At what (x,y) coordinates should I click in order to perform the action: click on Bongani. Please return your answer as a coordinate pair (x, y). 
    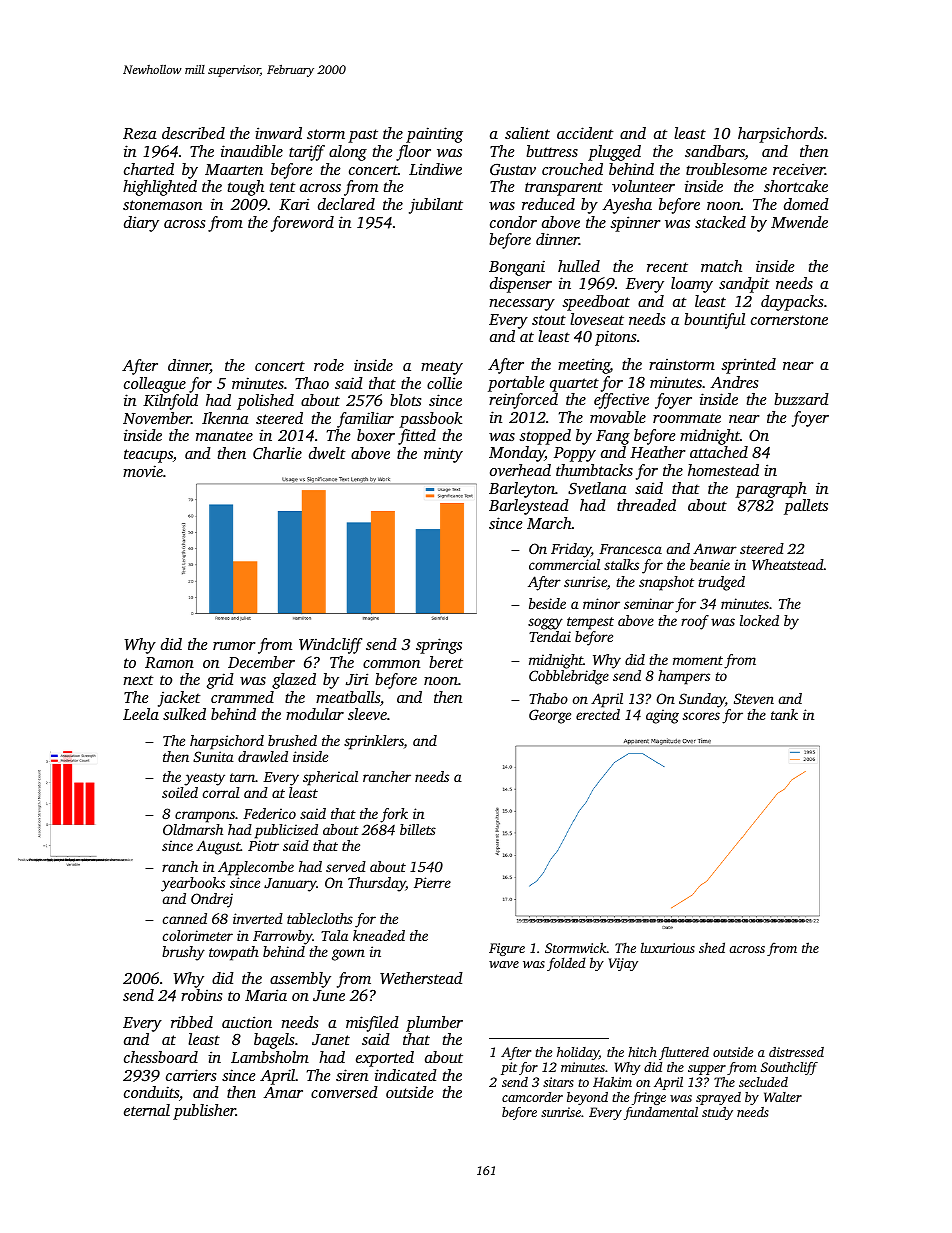
    Looking at the image, I should click on (517, 268).
